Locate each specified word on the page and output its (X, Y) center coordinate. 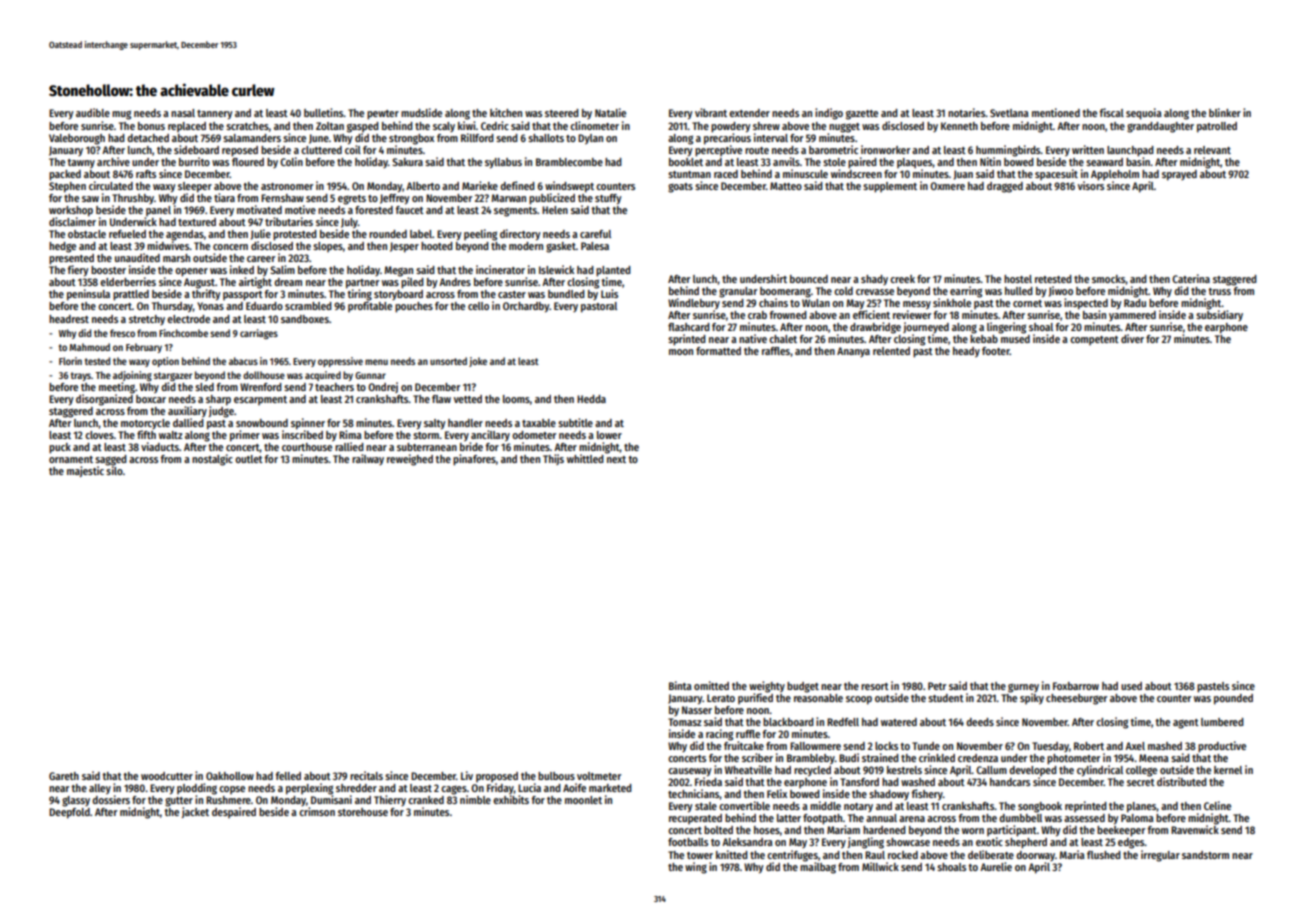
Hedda (591, 399)
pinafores (474, 460)
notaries (966, 112)
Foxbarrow (1076, 686)
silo (114, 470)
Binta (680, 685)
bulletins (324, 112)
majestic (85, 471)
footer (996, 351)
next (616, 459)
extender (749, 113)
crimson (317, 811)
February (144, 348)
